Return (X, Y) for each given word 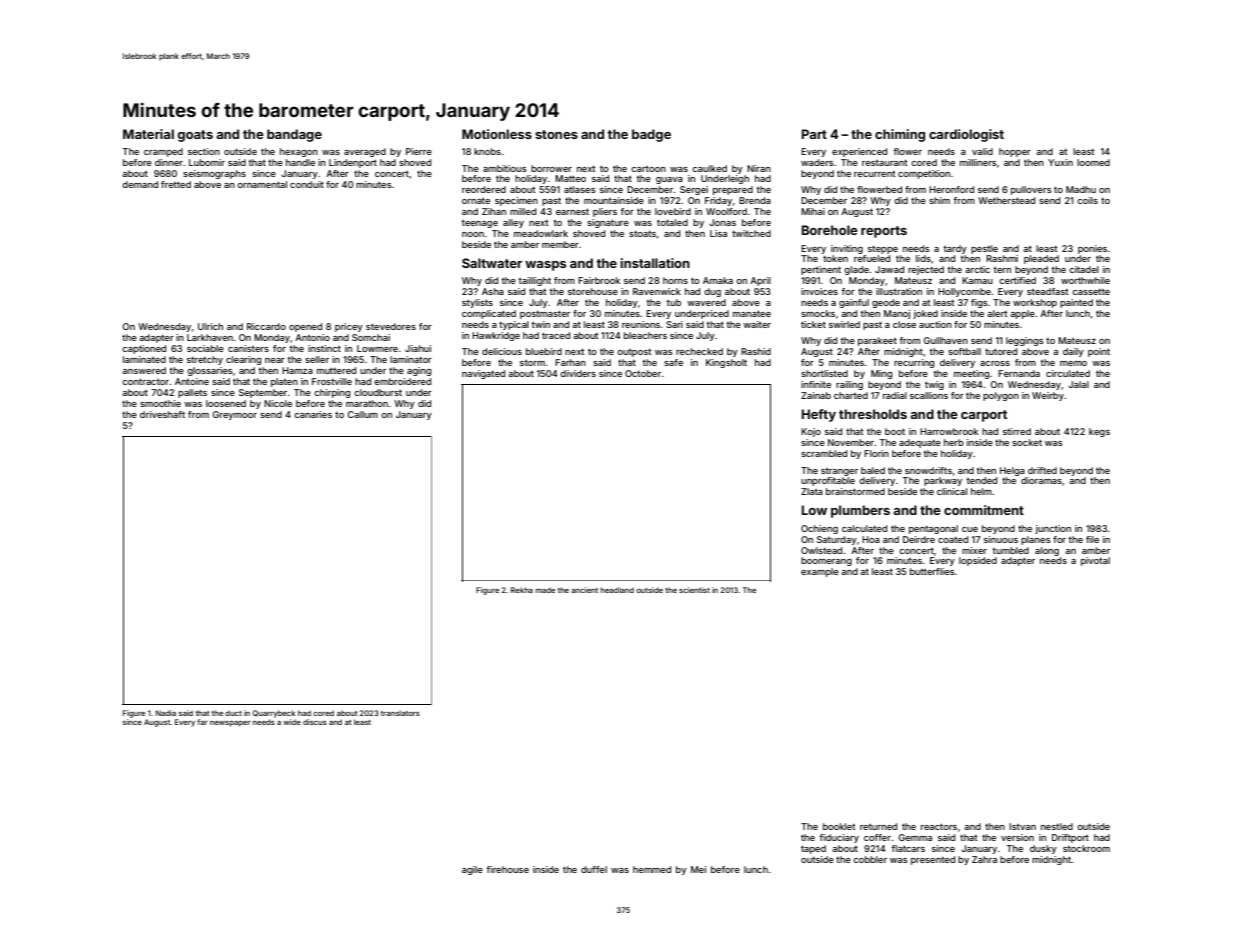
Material (148, 134)
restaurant (885, 162)
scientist (694, 590)
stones (556, 134)
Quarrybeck (274, 714)
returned (878, 826)
